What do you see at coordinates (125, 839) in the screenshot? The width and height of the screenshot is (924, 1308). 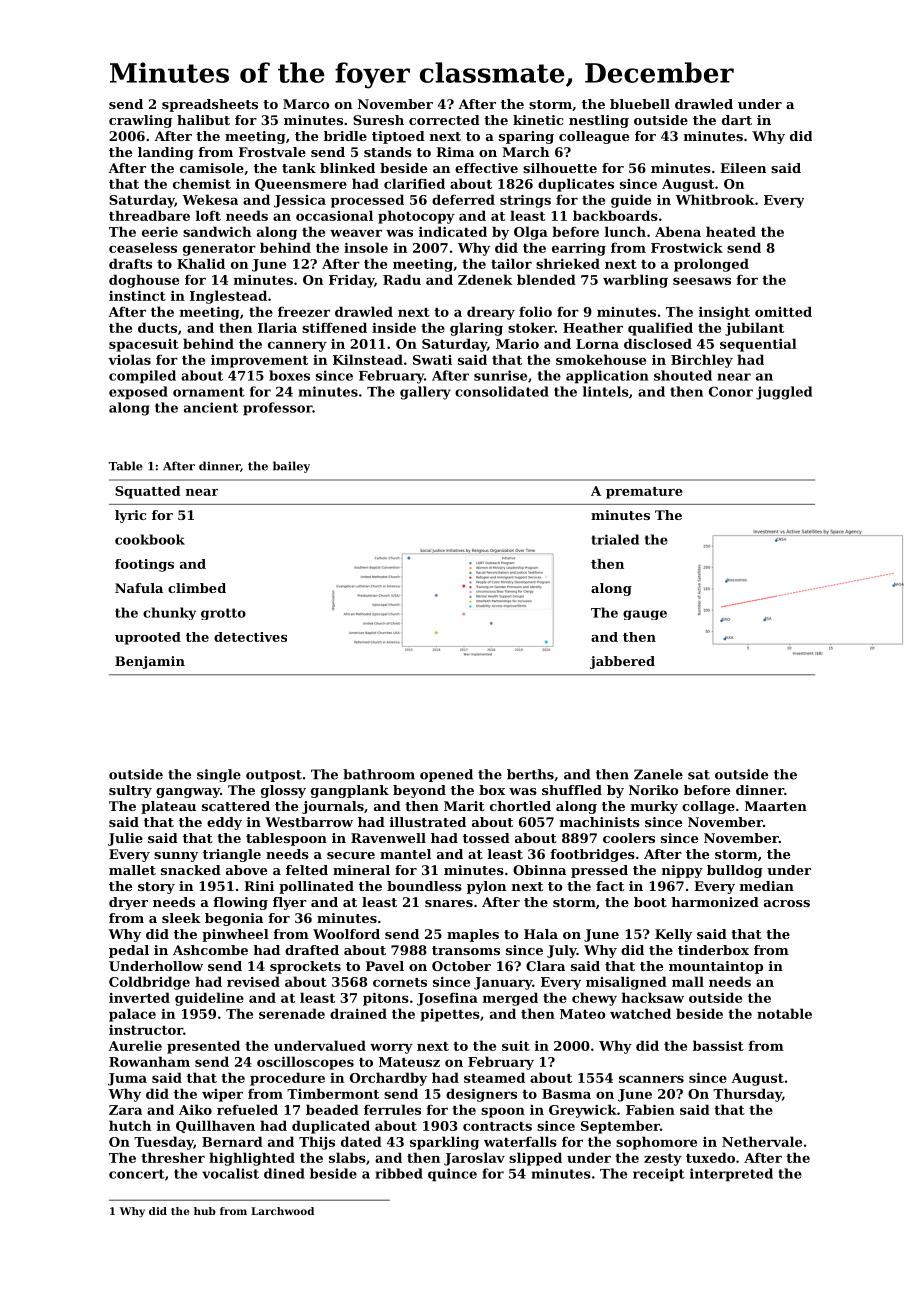 I see `Julie` at bounding box center [125, 839].
